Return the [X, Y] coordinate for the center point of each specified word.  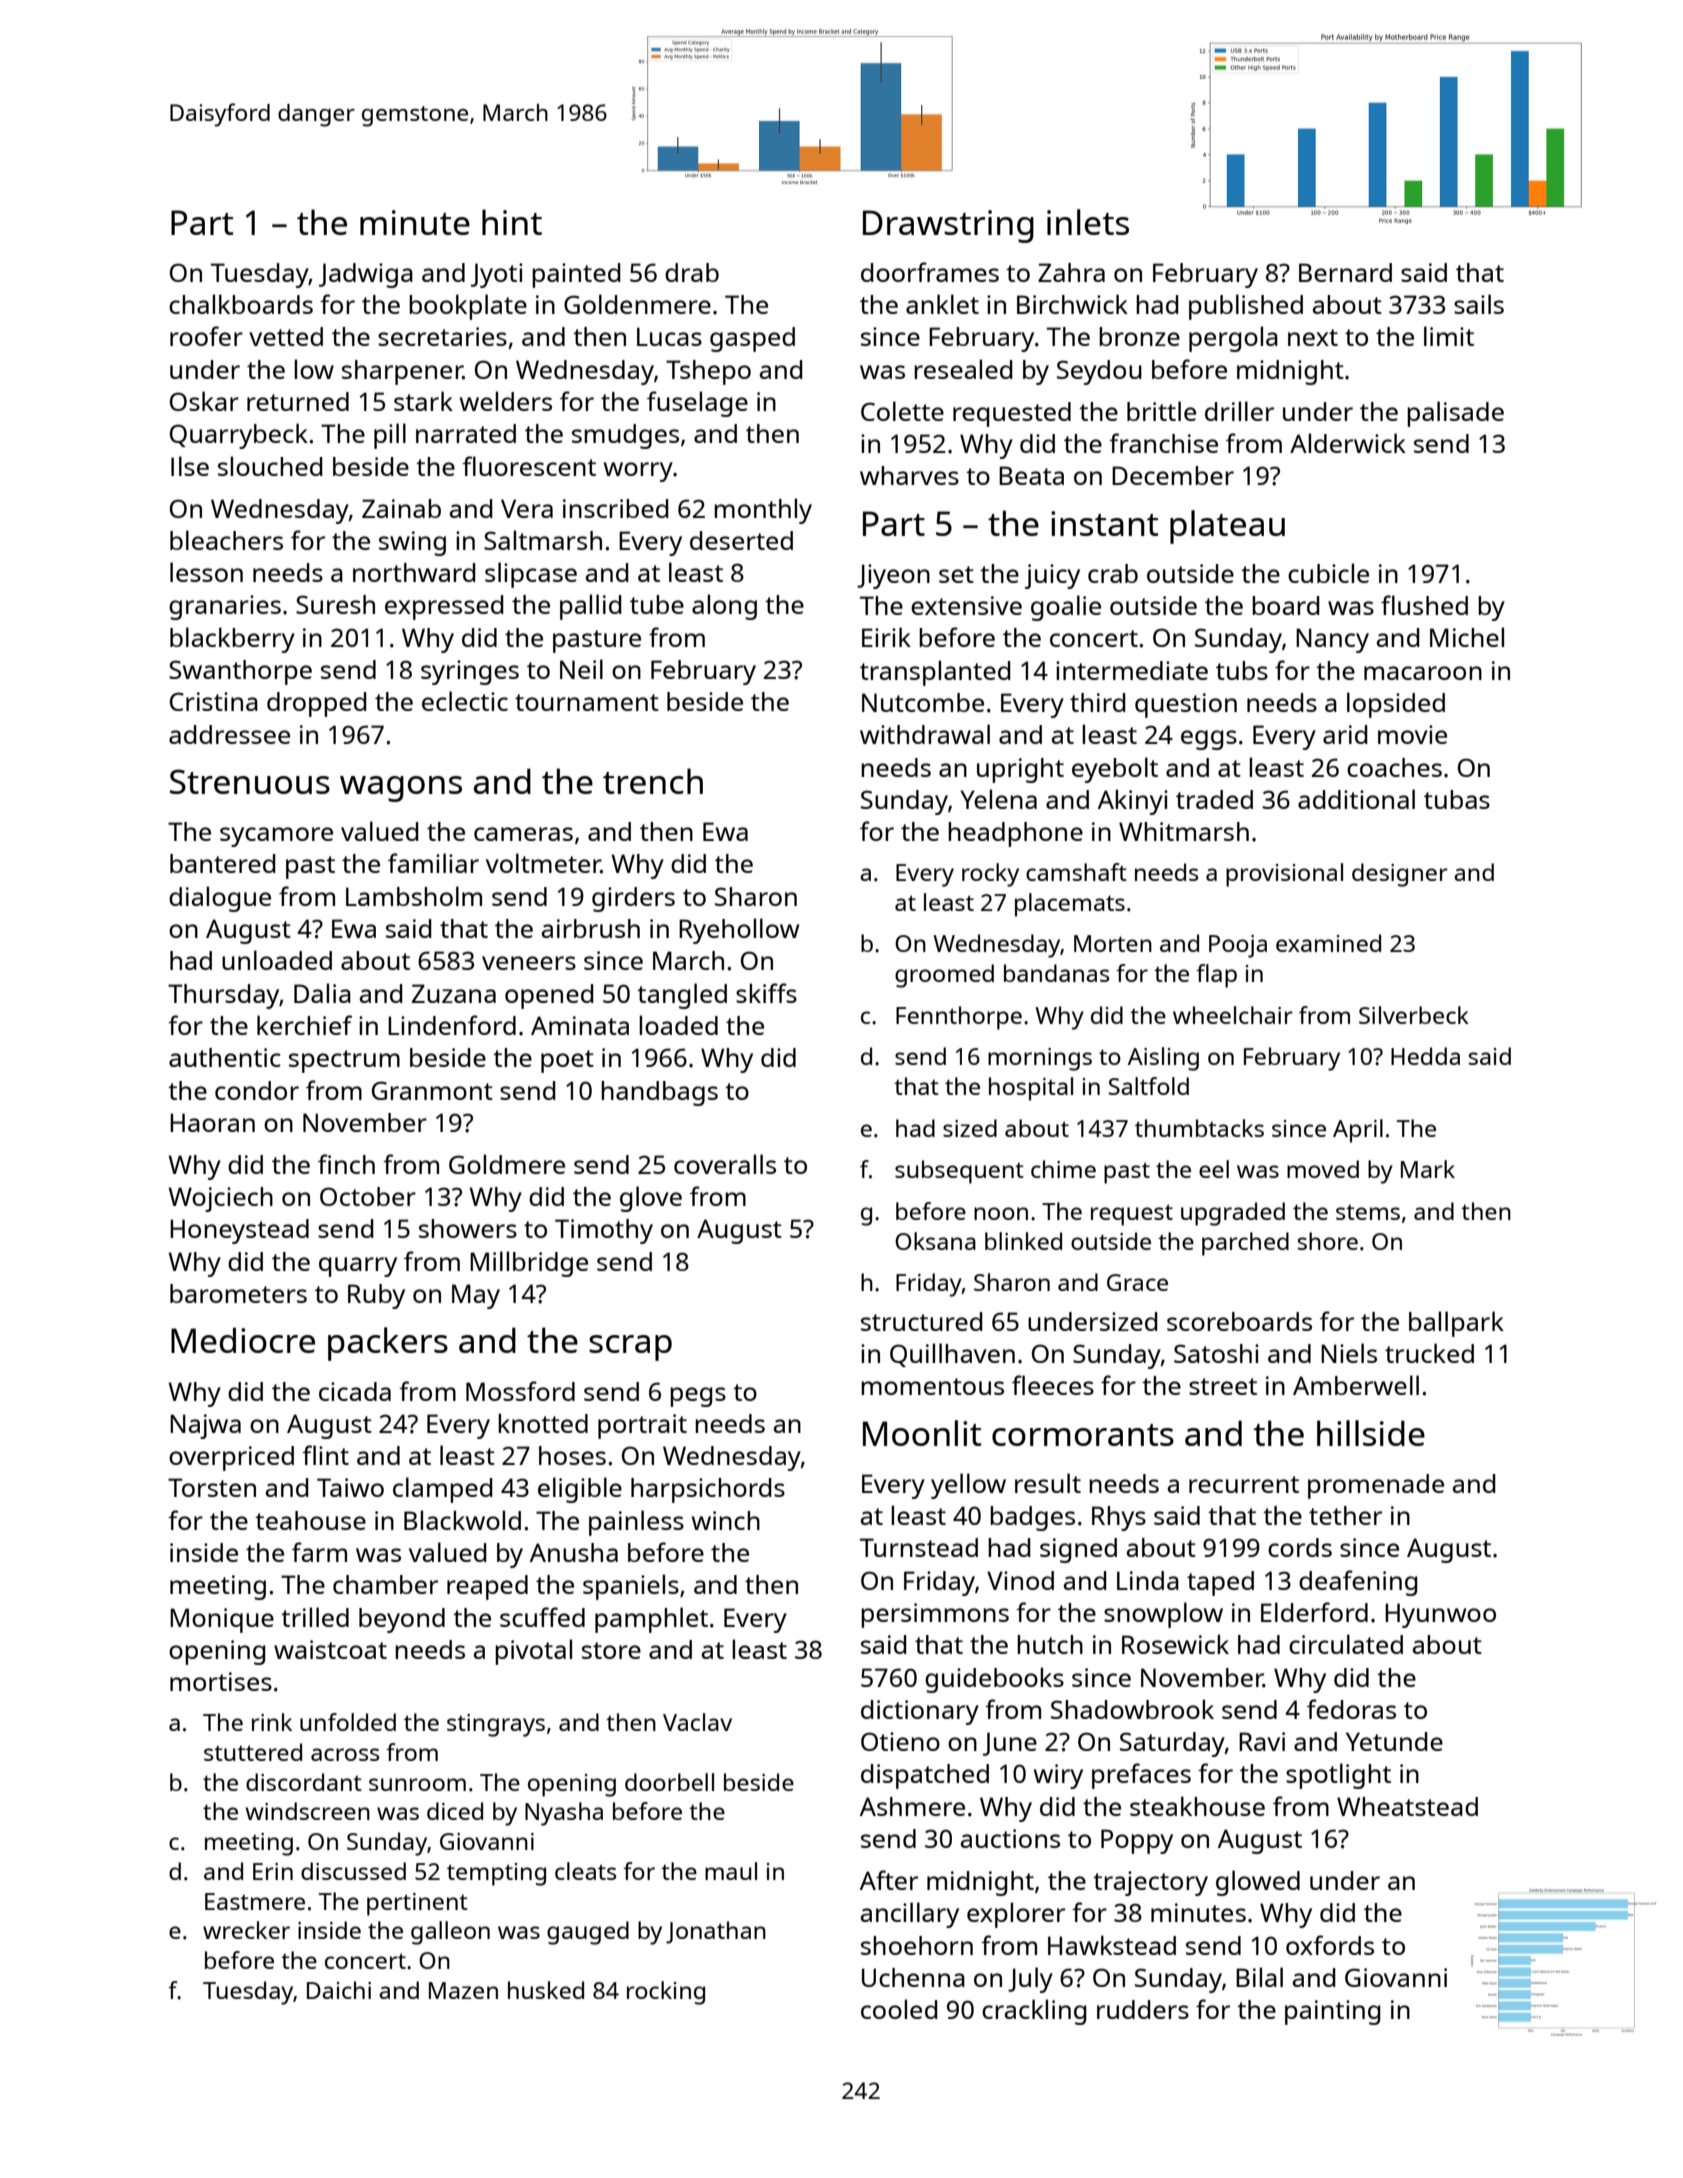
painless [636, 1523]
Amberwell [1356, 1385]
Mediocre [243, 1340]
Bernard [1345, 272]
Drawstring [948, 226]
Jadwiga [366, 275]
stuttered [253, 1752]
